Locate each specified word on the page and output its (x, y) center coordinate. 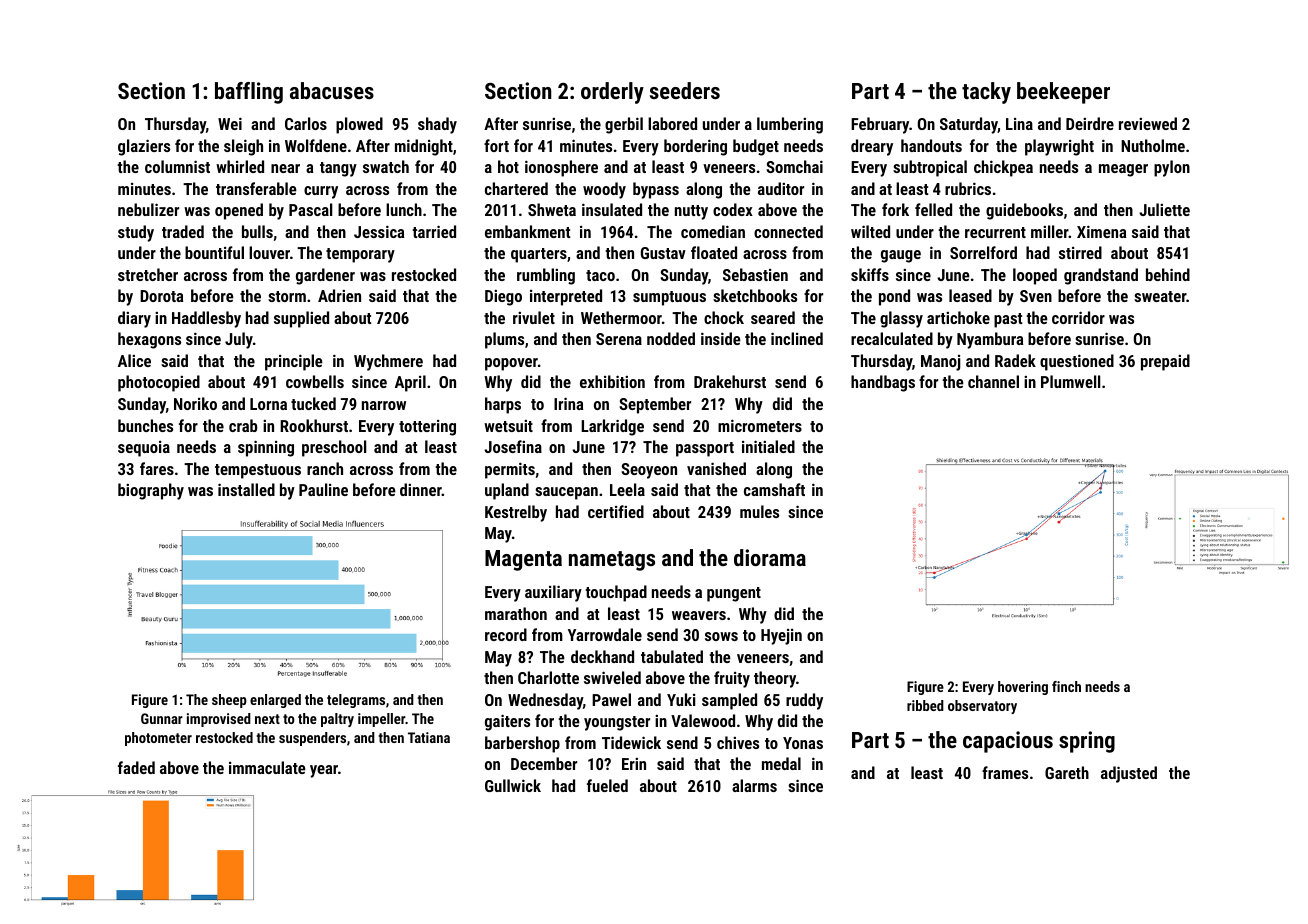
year (324, 771)
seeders (685, 90)
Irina (568, 403)
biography (151, 491)
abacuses (332, 90)
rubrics (968, 188)
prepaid (1165, 362)
